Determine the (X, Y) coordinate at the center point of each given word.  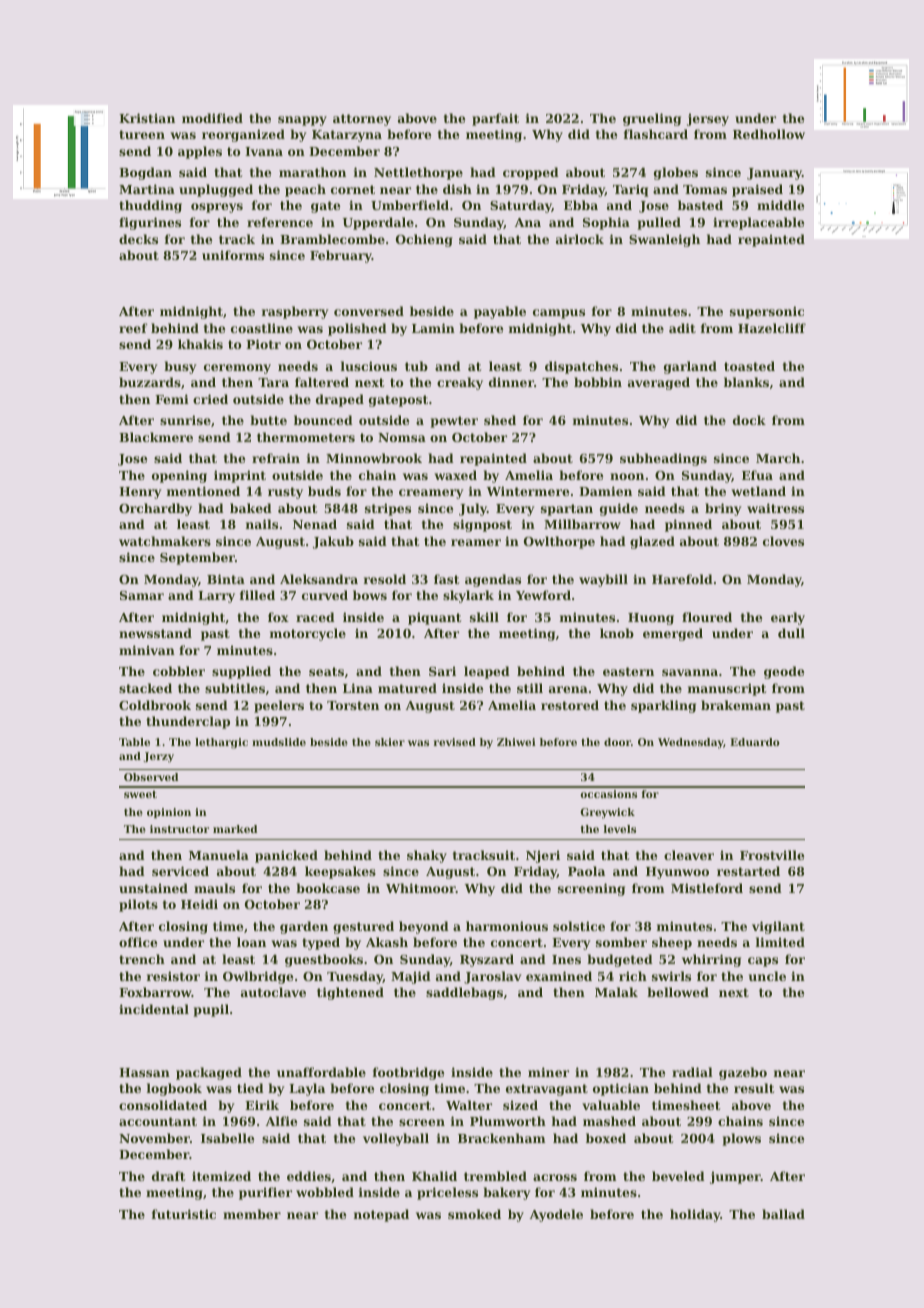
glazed (652, 542)
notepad (381, 1215)
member (252, 1214)
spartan (567, 510)
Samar (142, 595)
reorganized (243, 135)
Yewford (543, 595)
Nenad (315, 524)
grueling (652, 119)
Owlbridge (258, 977)
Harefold (682, 579)
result (754, 1088)
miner (548, 1072)
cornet (353, 189)
